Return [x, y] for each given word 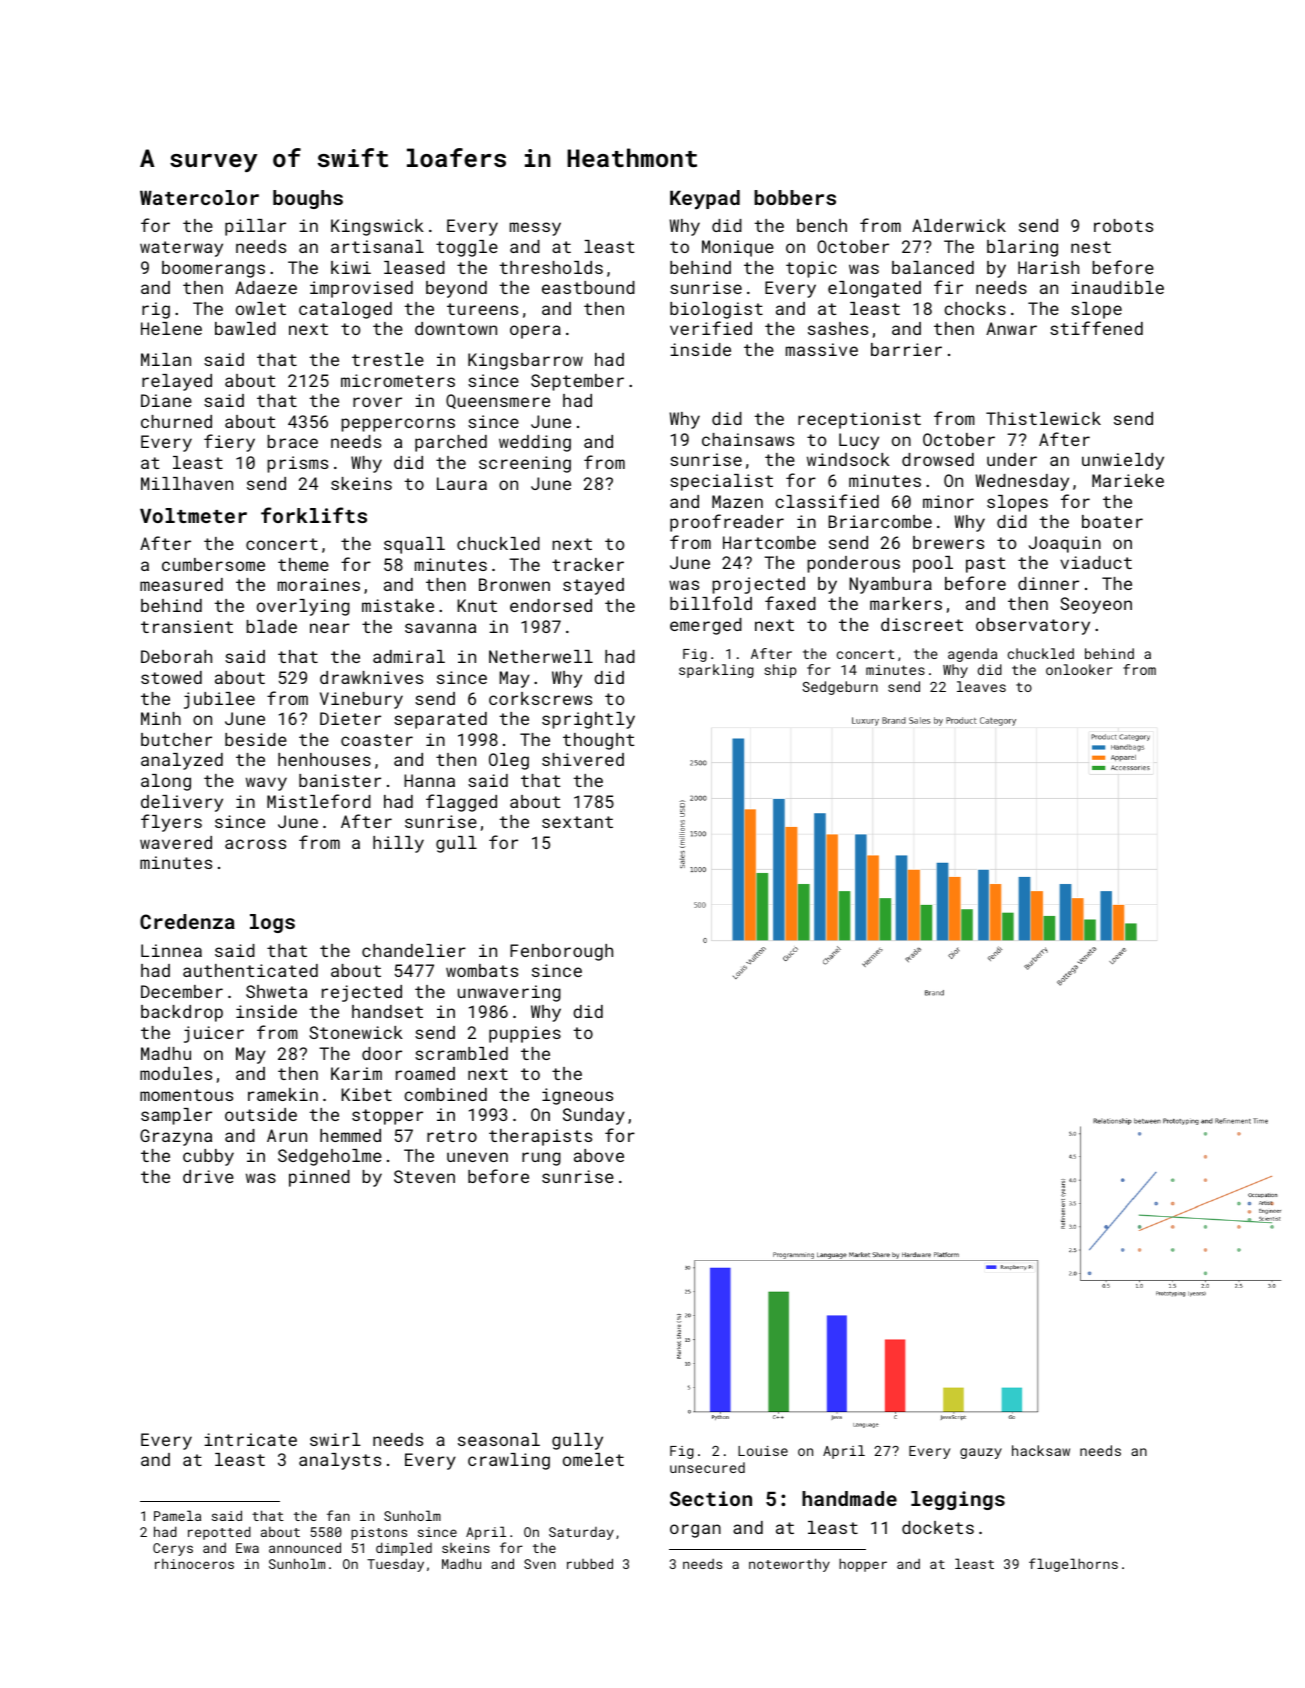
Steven [424, 1176]
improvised [361, 289]
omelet [593, 1459]
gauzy [981, 1453]
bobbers [795, 197]
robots [1123, 225]
